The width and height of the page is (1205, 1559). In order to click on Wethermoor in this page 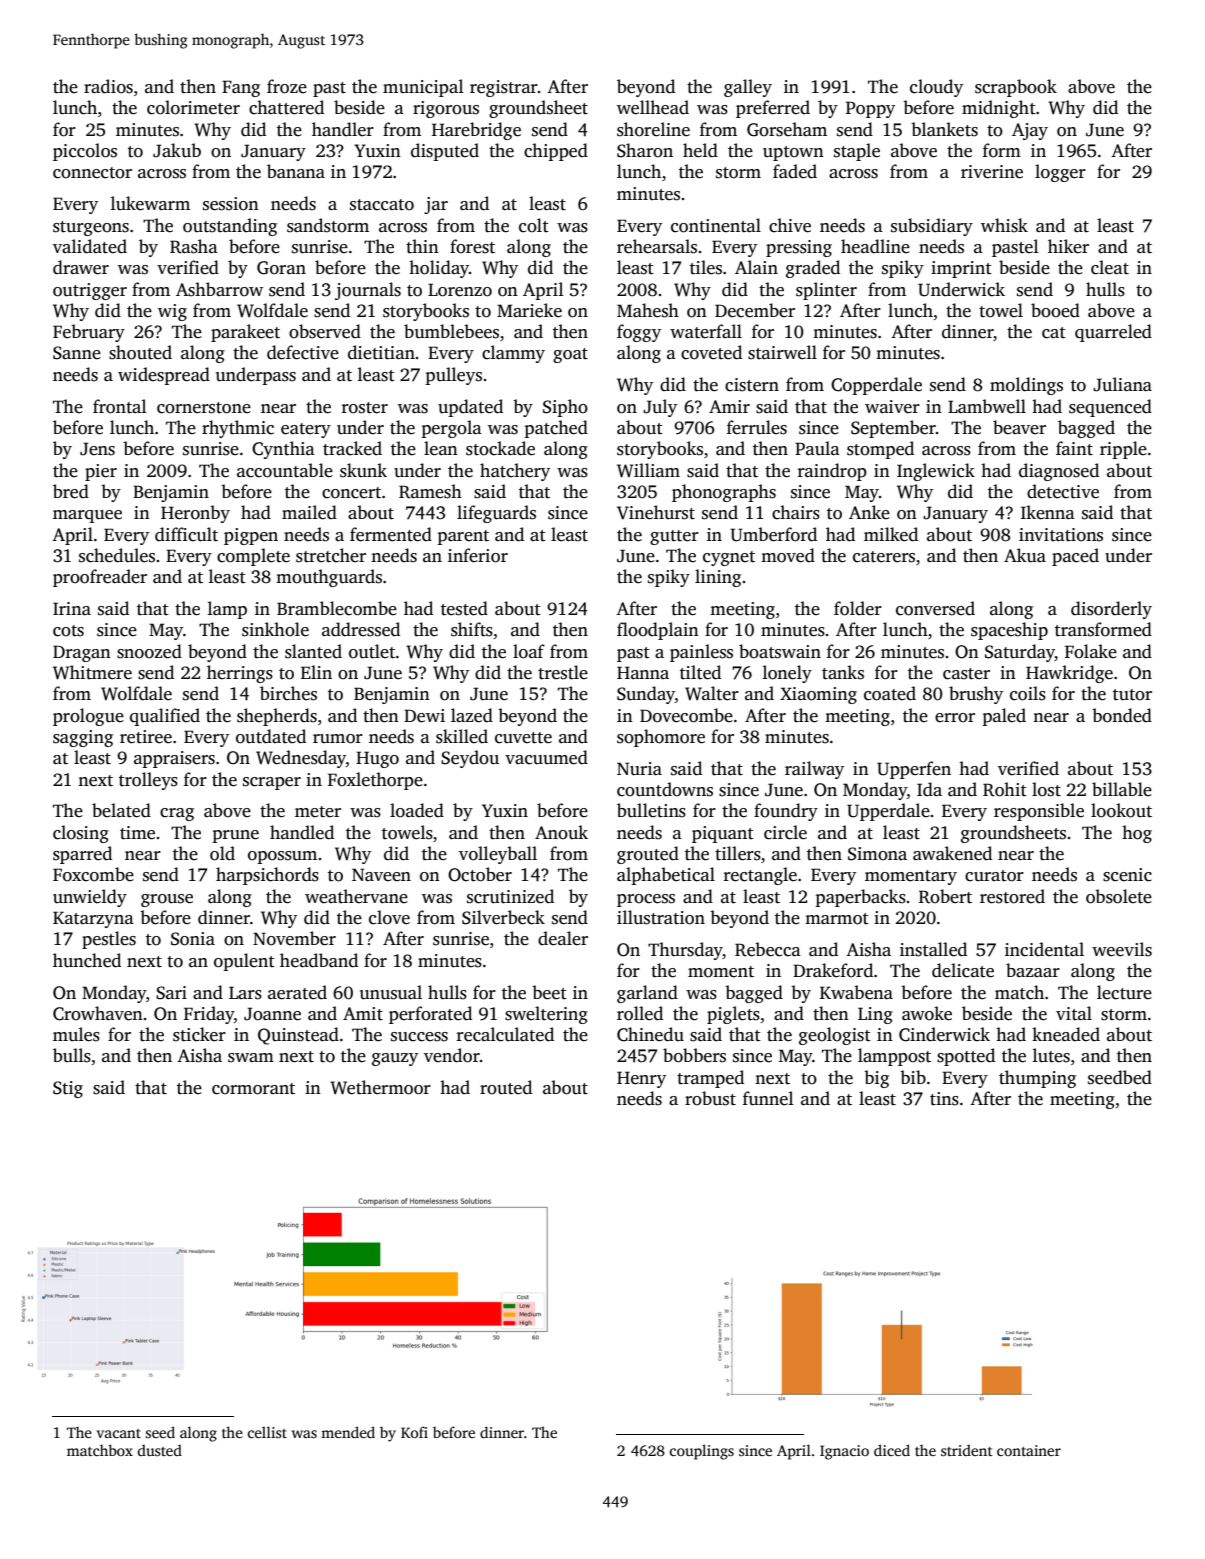, I will do `click(380, 1087)`.
